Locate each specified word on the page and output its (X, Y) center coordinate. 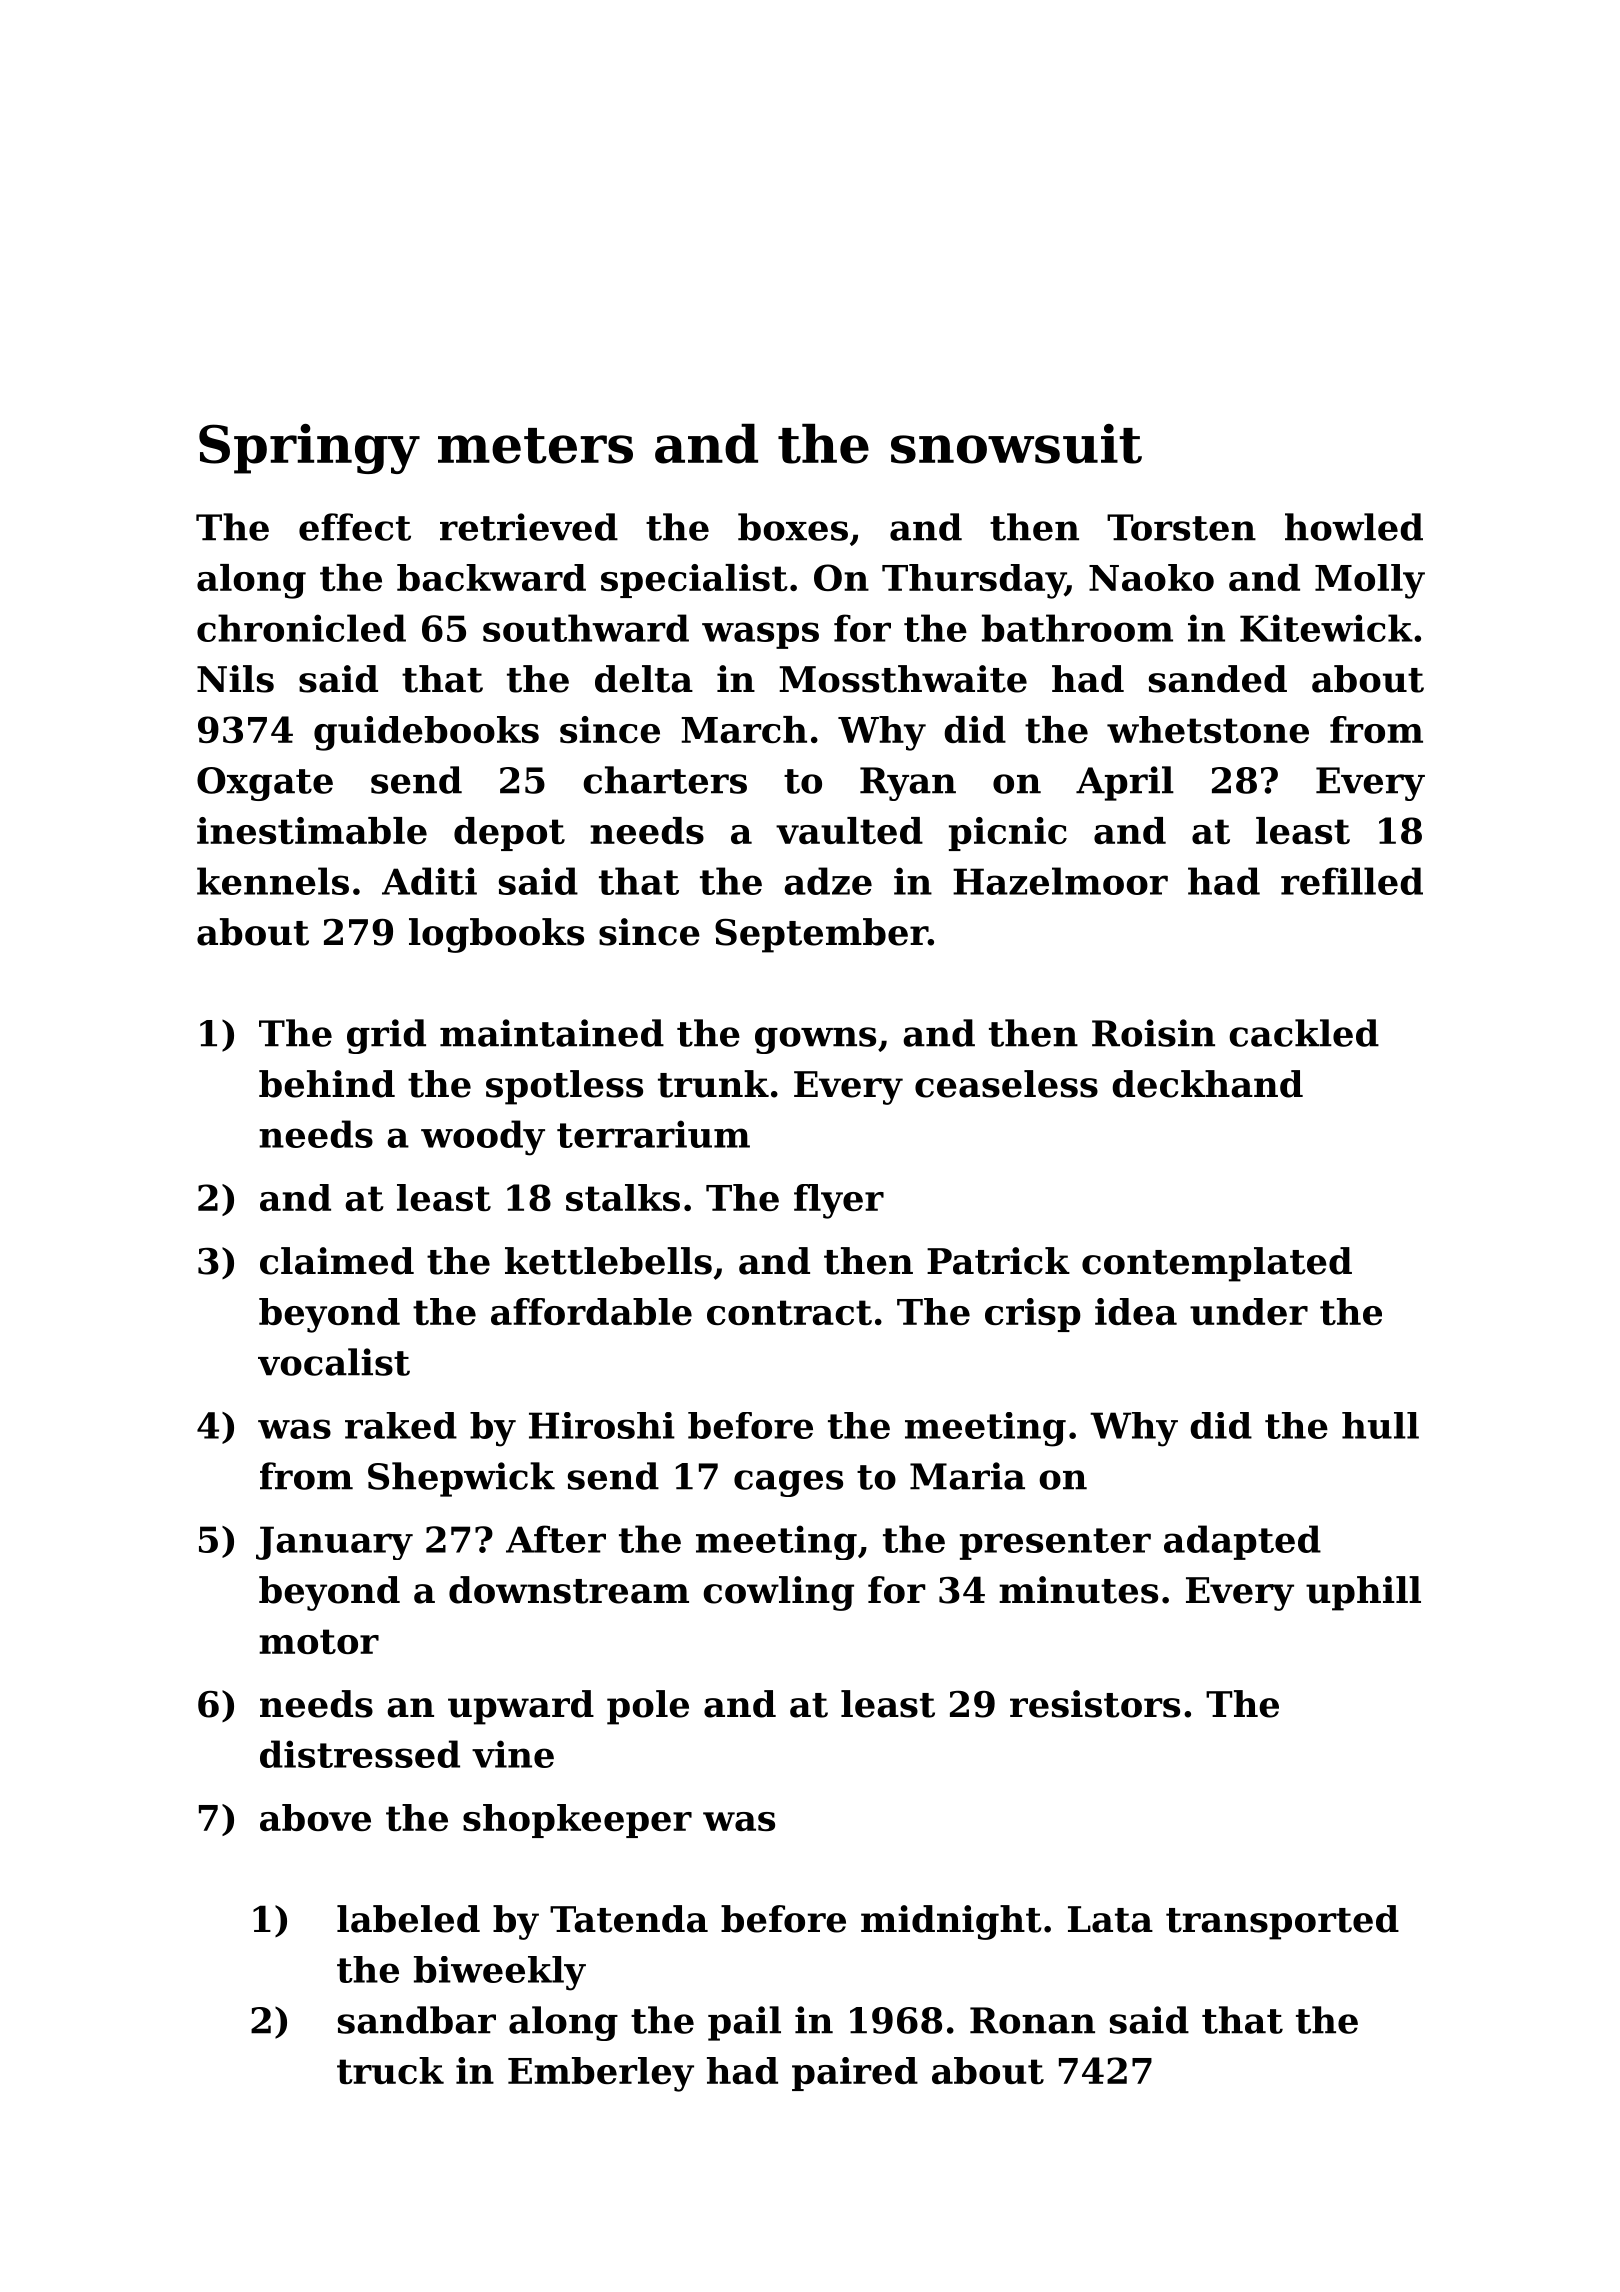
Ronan (1032, 2020)
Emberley (601, 2074)
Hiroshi (602, 1425)
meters (535, 446)
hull (1380, 1425)
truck (390, 2070)
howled (1354, 527)
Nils (235, 679)
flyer (839, 1201)
